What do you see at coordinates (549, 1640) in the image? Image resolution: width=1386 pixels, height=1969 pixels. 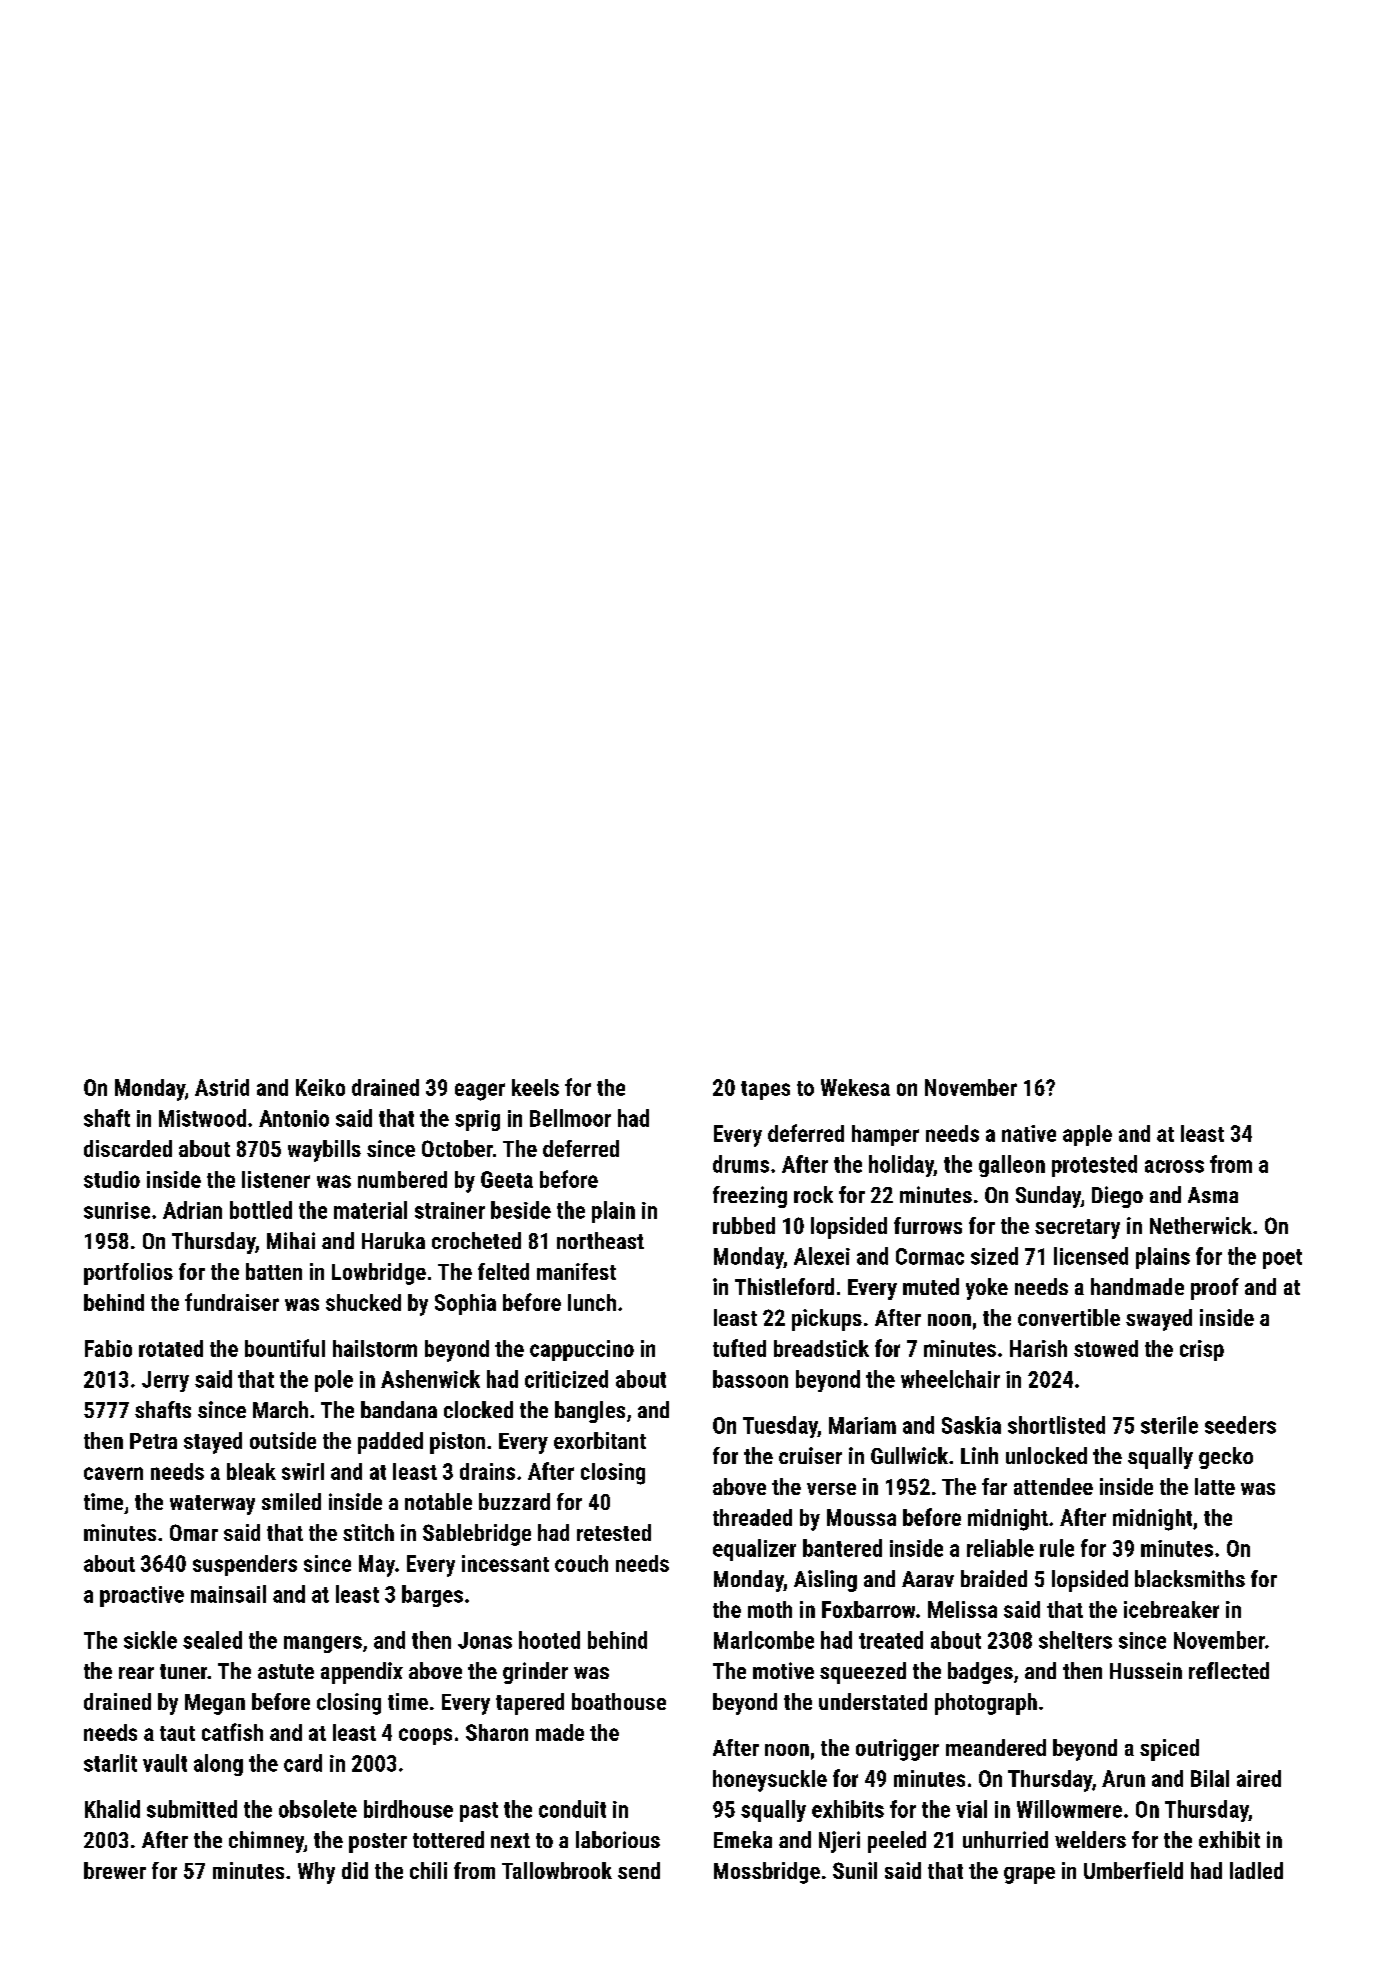 I see `hooted` at bounding box center [549, 1640].
